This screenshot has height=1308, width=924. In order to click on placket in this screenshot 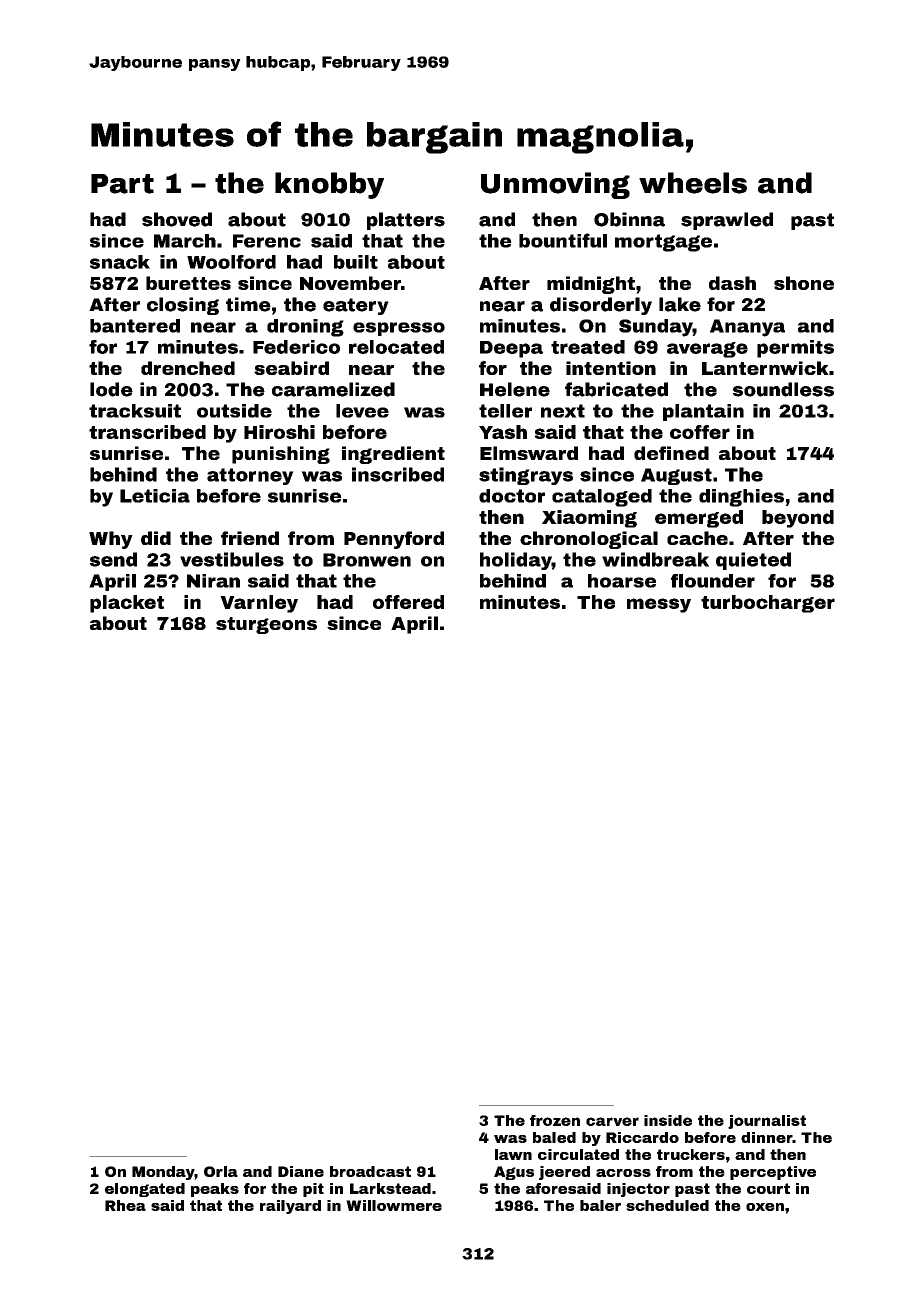, I will do `click(127, 604)`.
